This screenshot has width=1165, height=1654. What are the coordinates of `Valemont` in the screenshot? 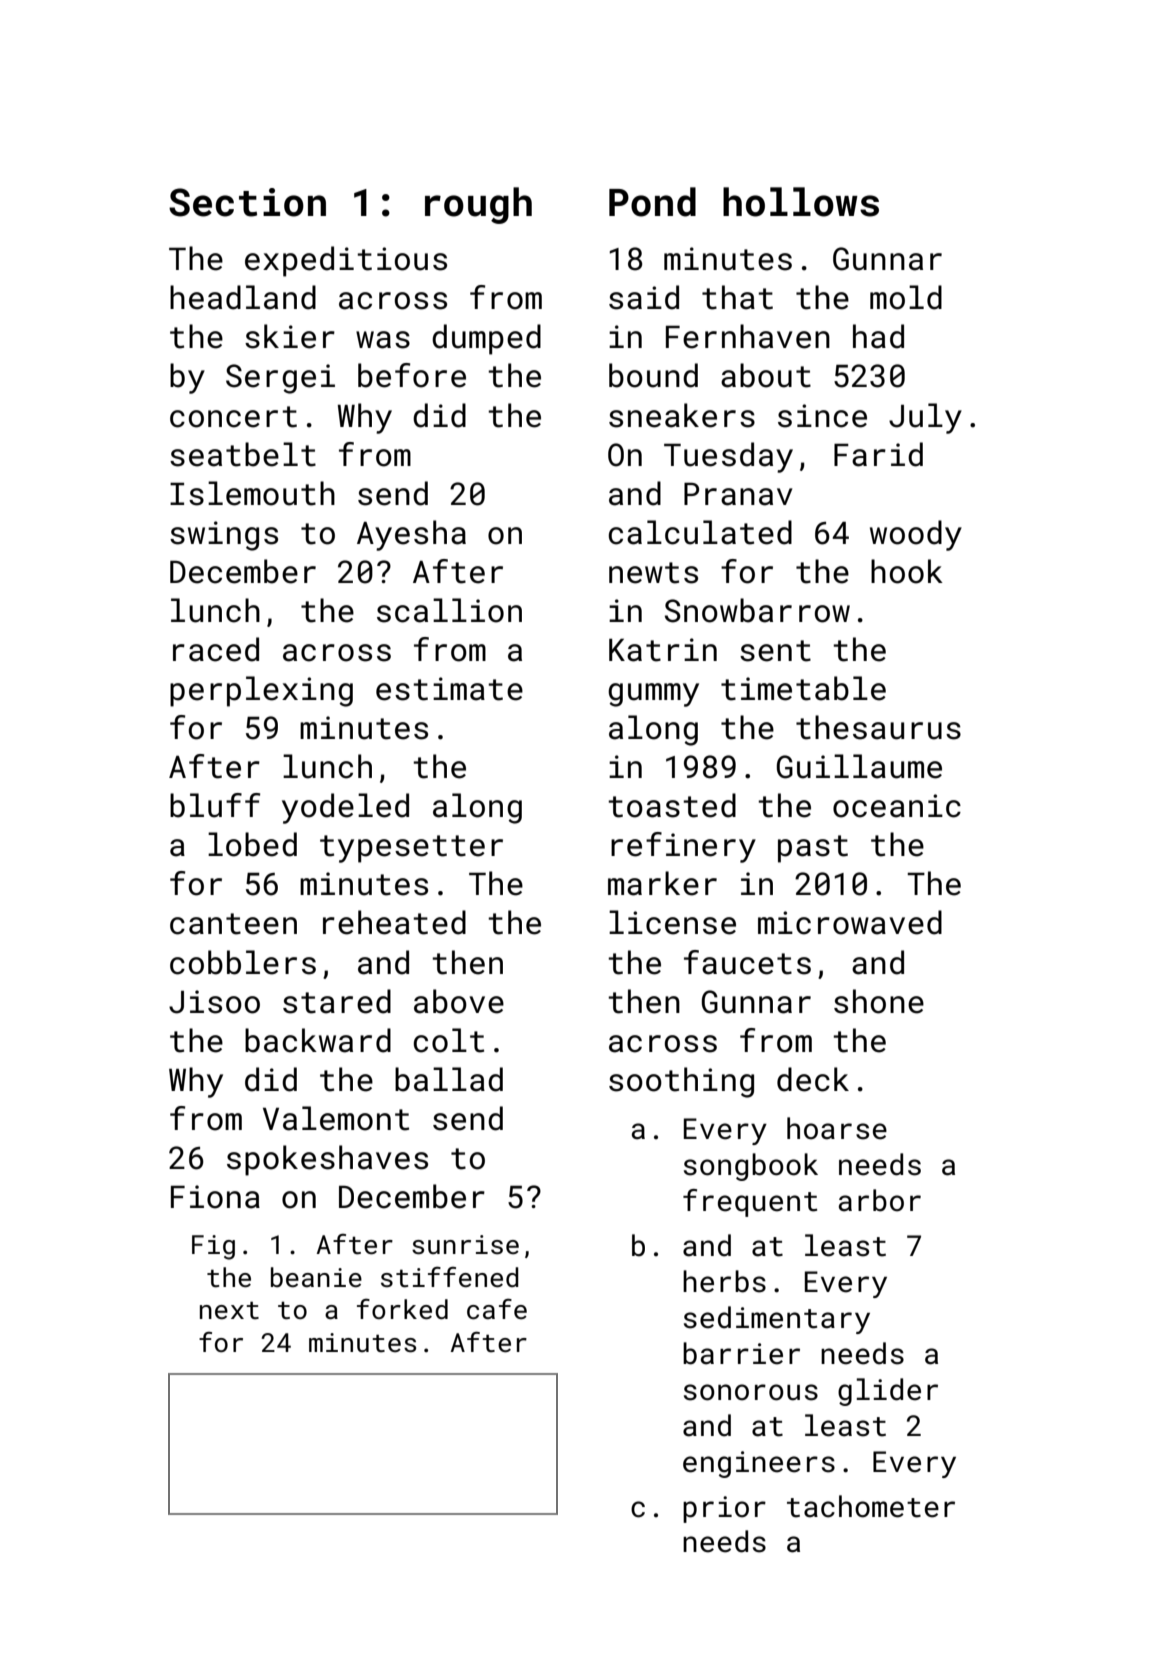 It's located at (336, 1118).
